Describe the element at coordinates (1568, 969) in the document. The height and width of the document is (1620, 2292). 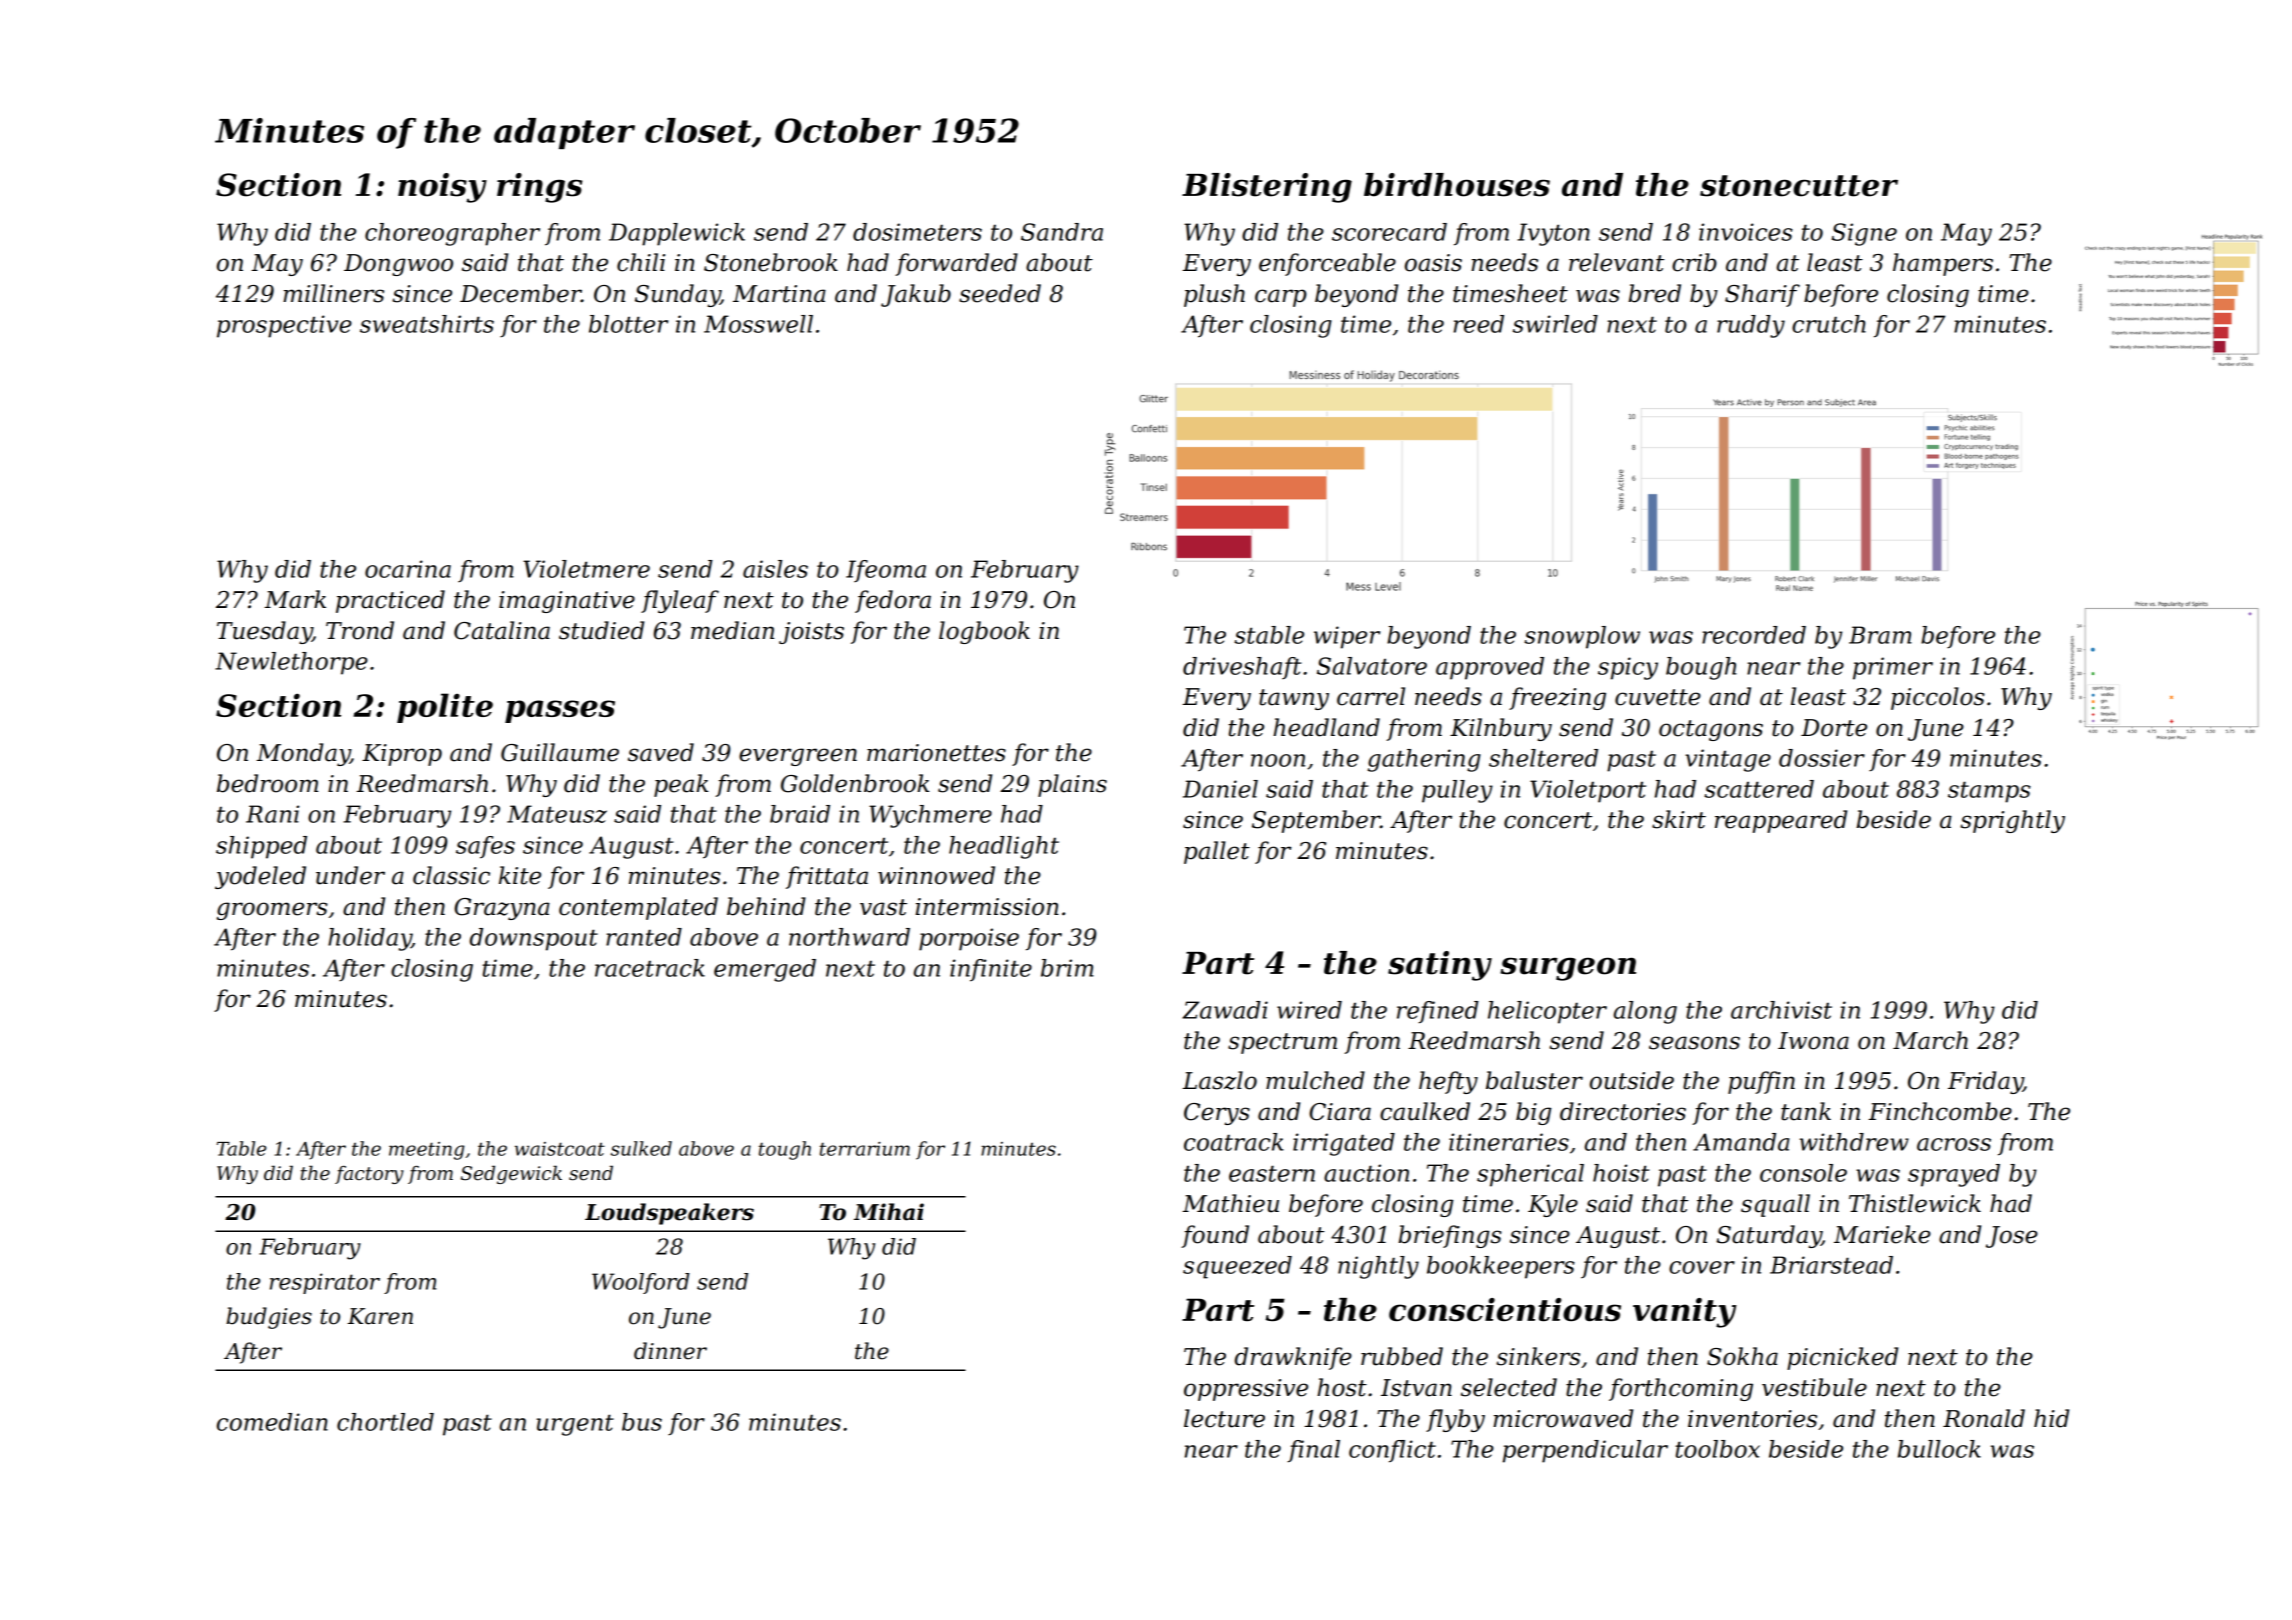
I see `surgeon` at that location.
